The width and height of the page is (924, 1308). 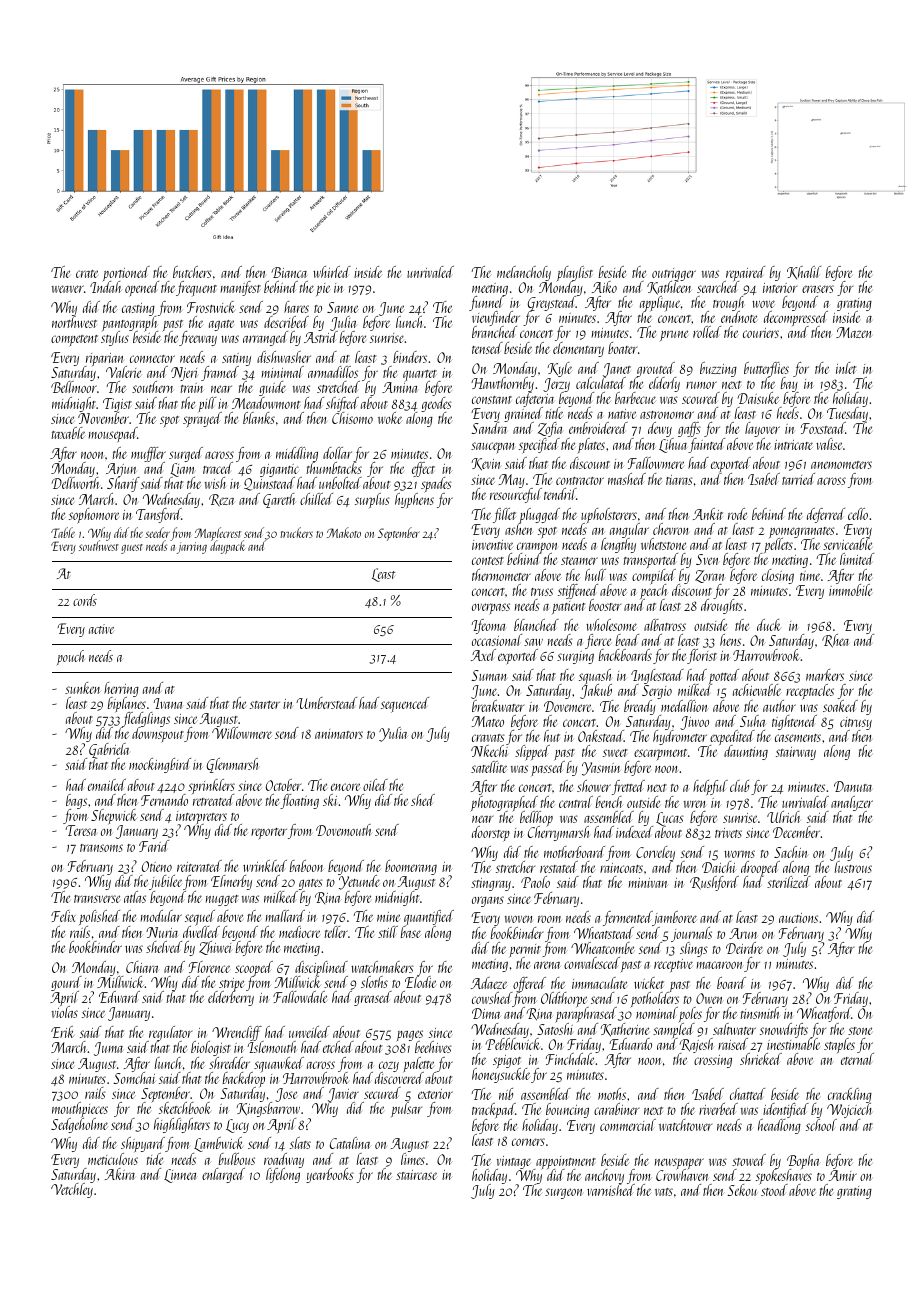 What do you see at coordinates (237, 1159) in the page?
I see `bulbous` at bounding box center [237, 1159].
